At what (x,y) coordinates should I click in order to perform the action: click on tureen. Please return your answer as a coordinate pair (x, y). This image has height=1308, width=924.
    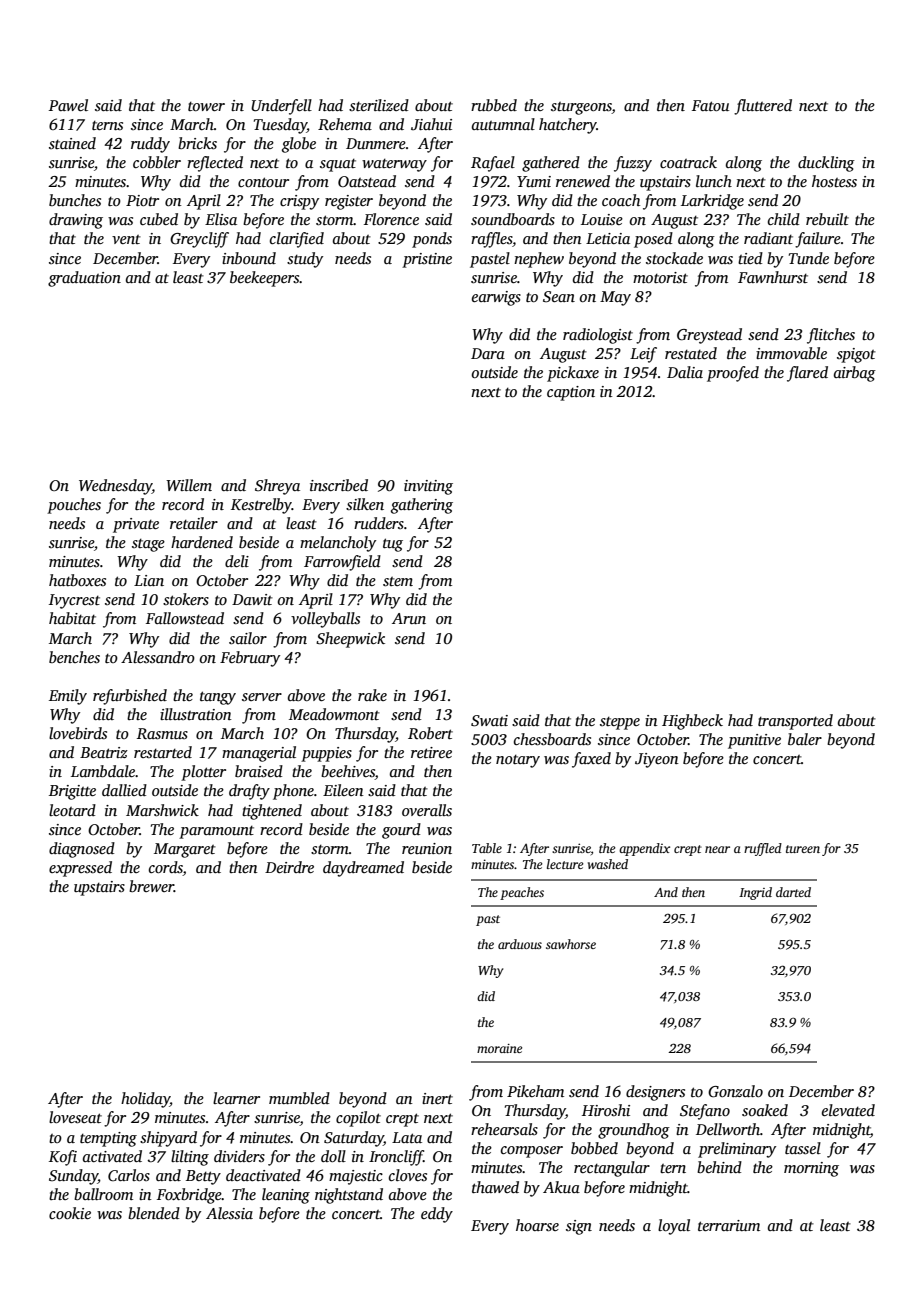
    Looking at the image, I should click on (803, 849).
